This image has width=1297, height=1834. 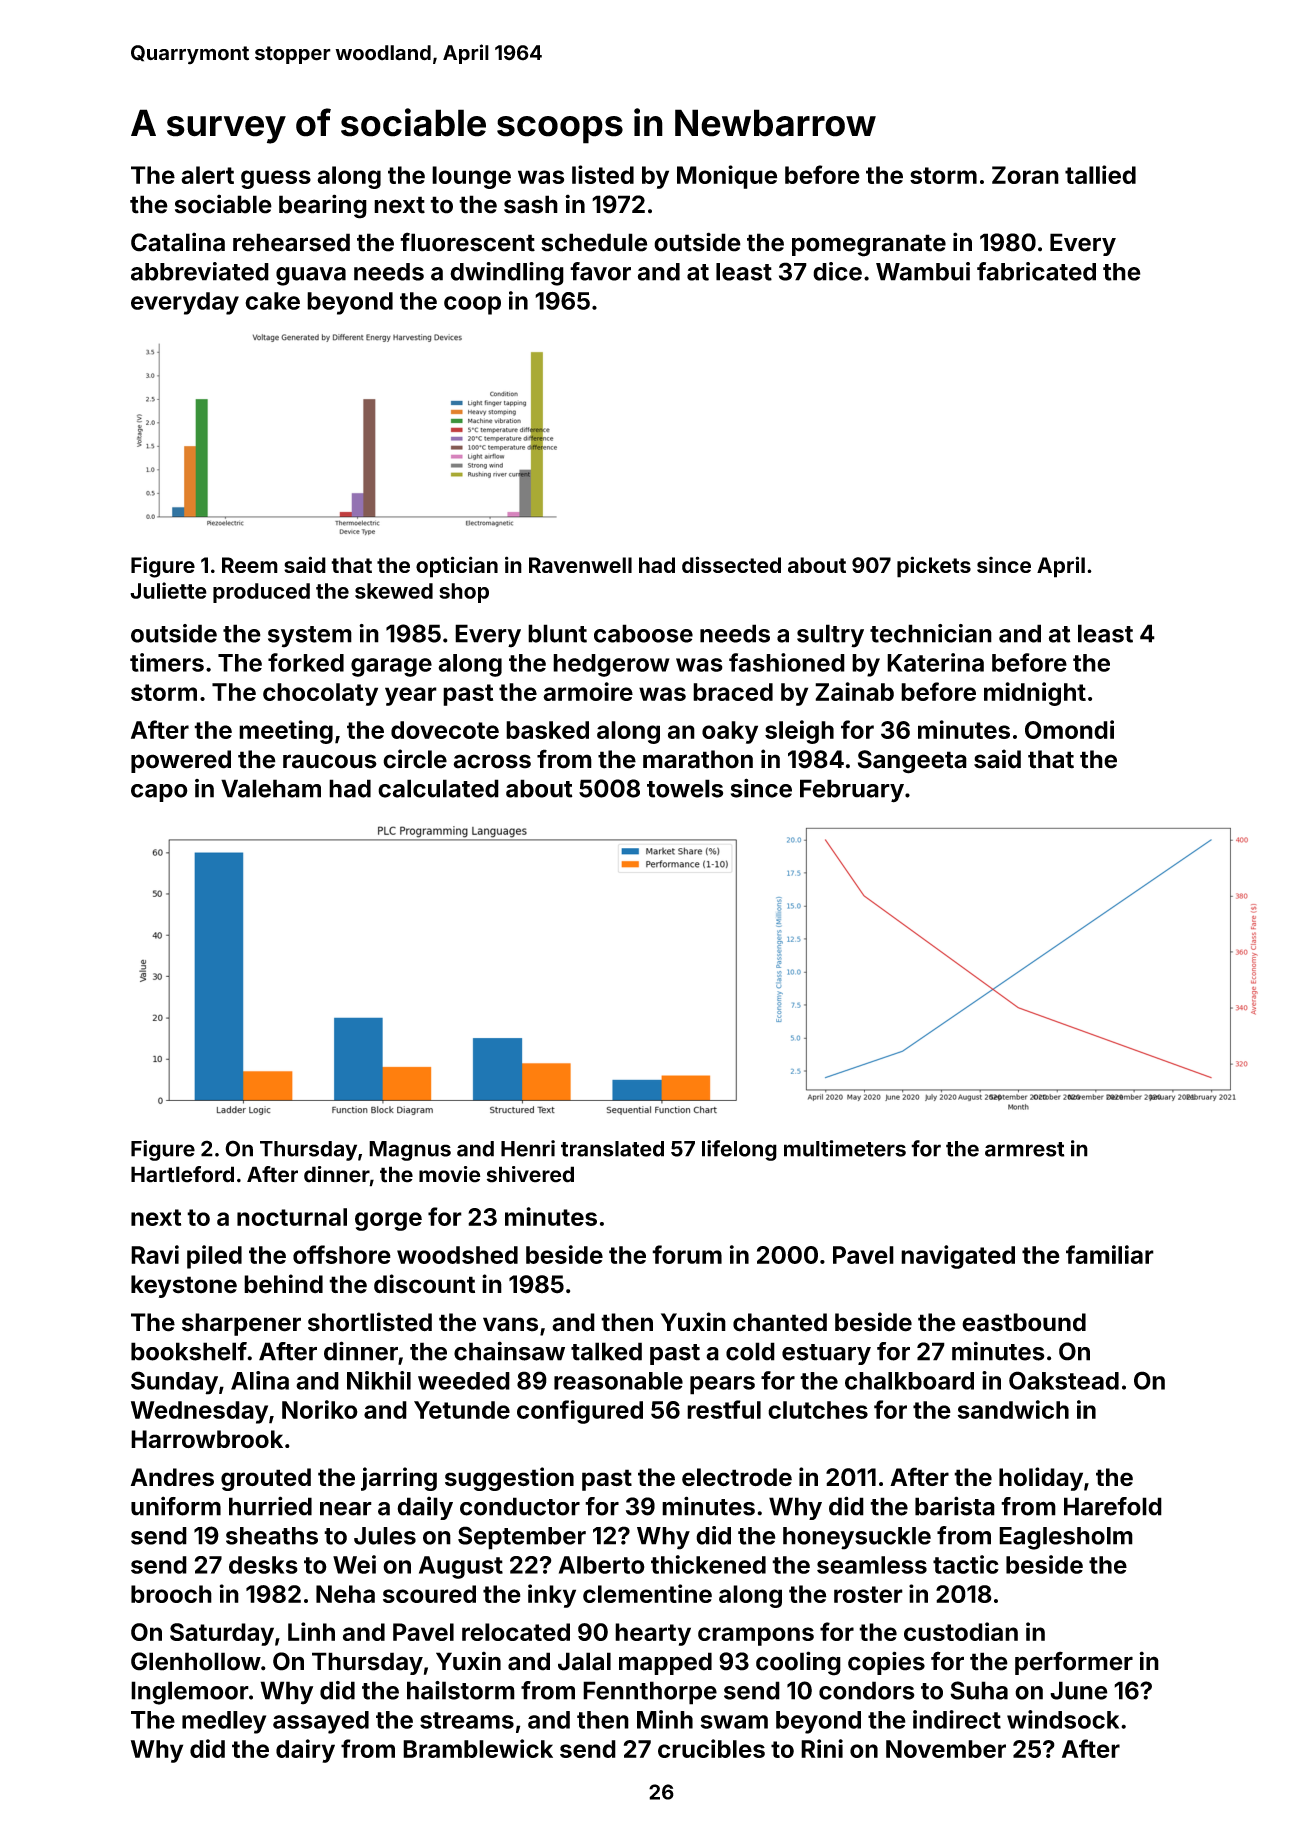 I want to click on Ravi, so click(x=155, y=1254).
